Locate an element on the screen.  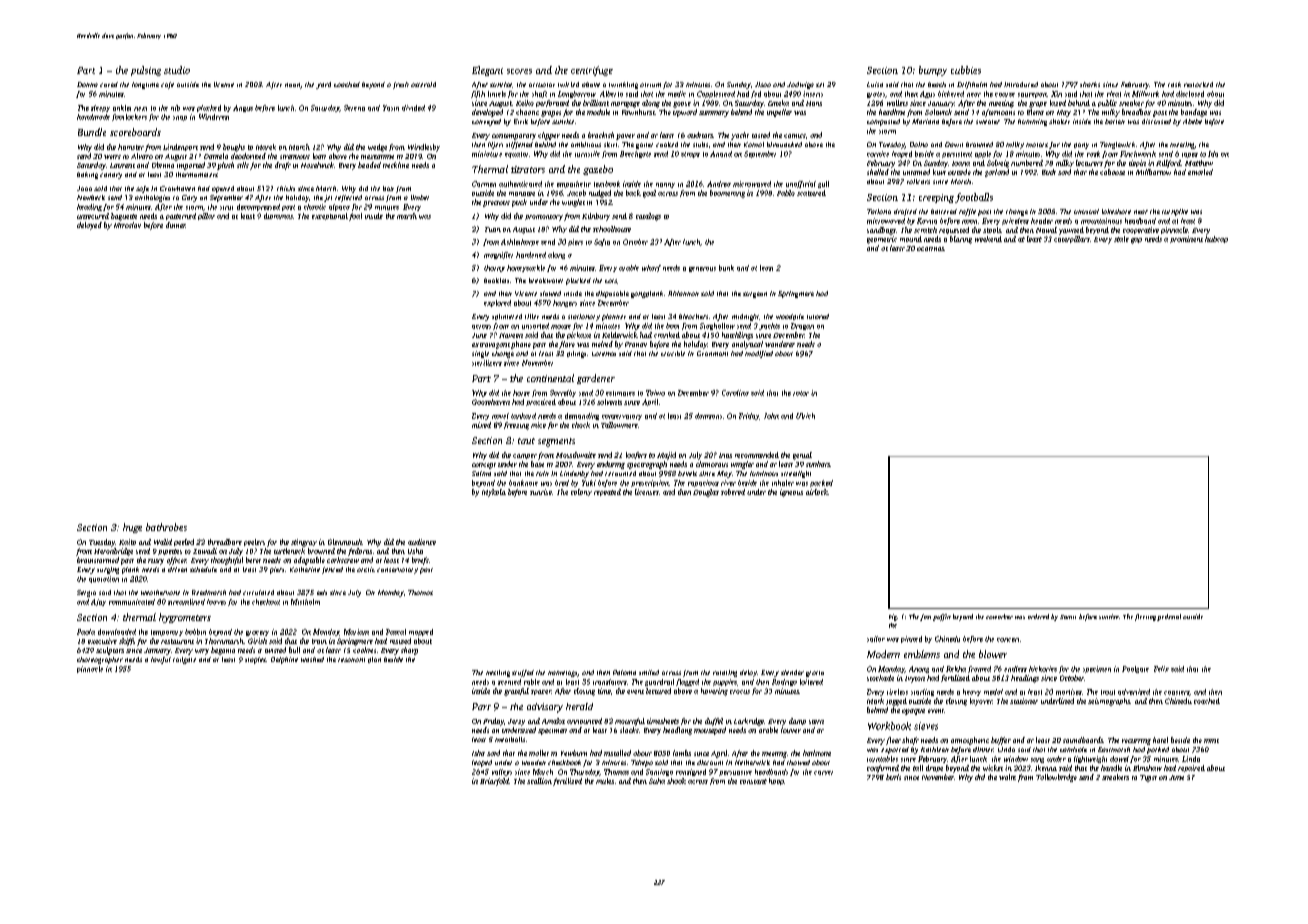
Abebe is located at coordinates (1192, 121).
